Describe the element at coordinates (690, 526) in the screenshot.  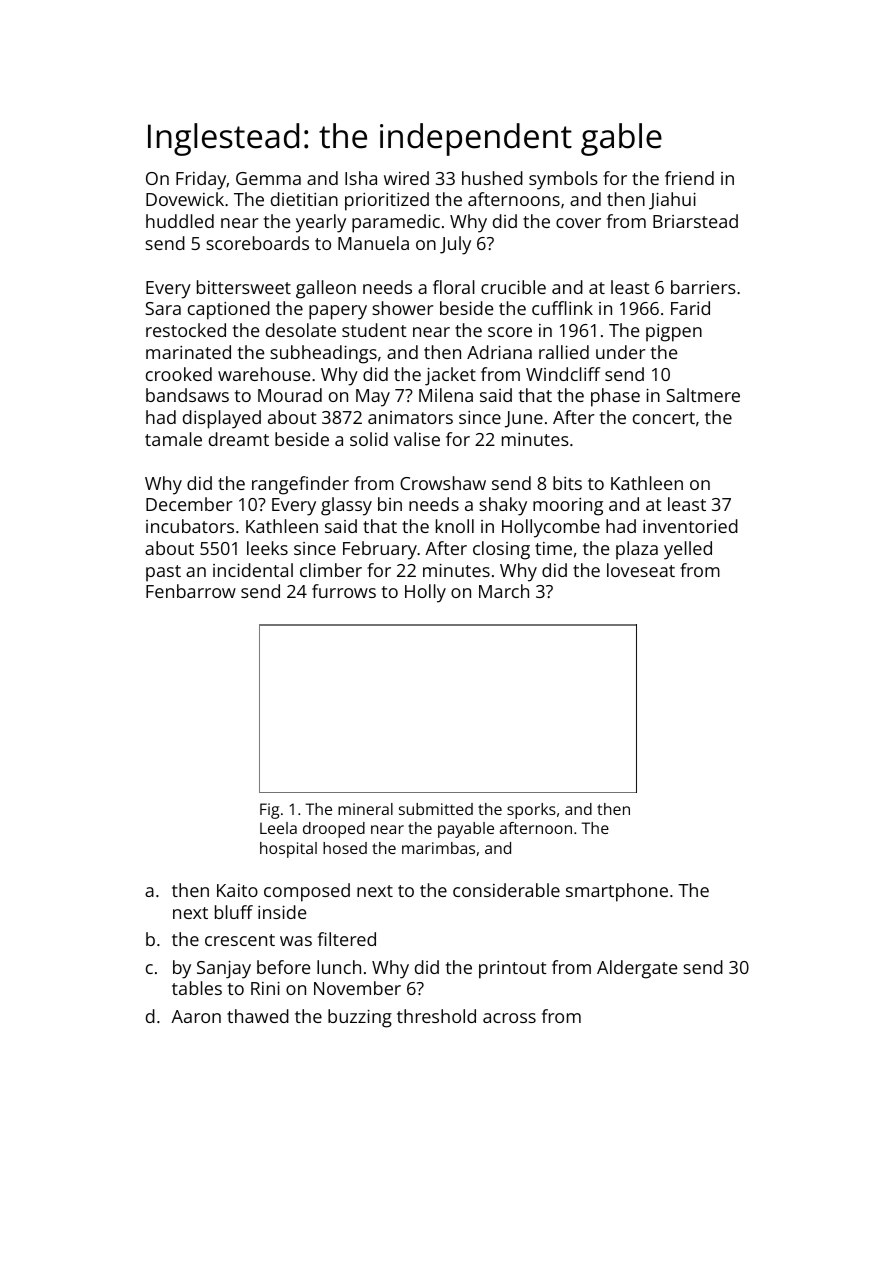
I see `inventoried` at that location.
